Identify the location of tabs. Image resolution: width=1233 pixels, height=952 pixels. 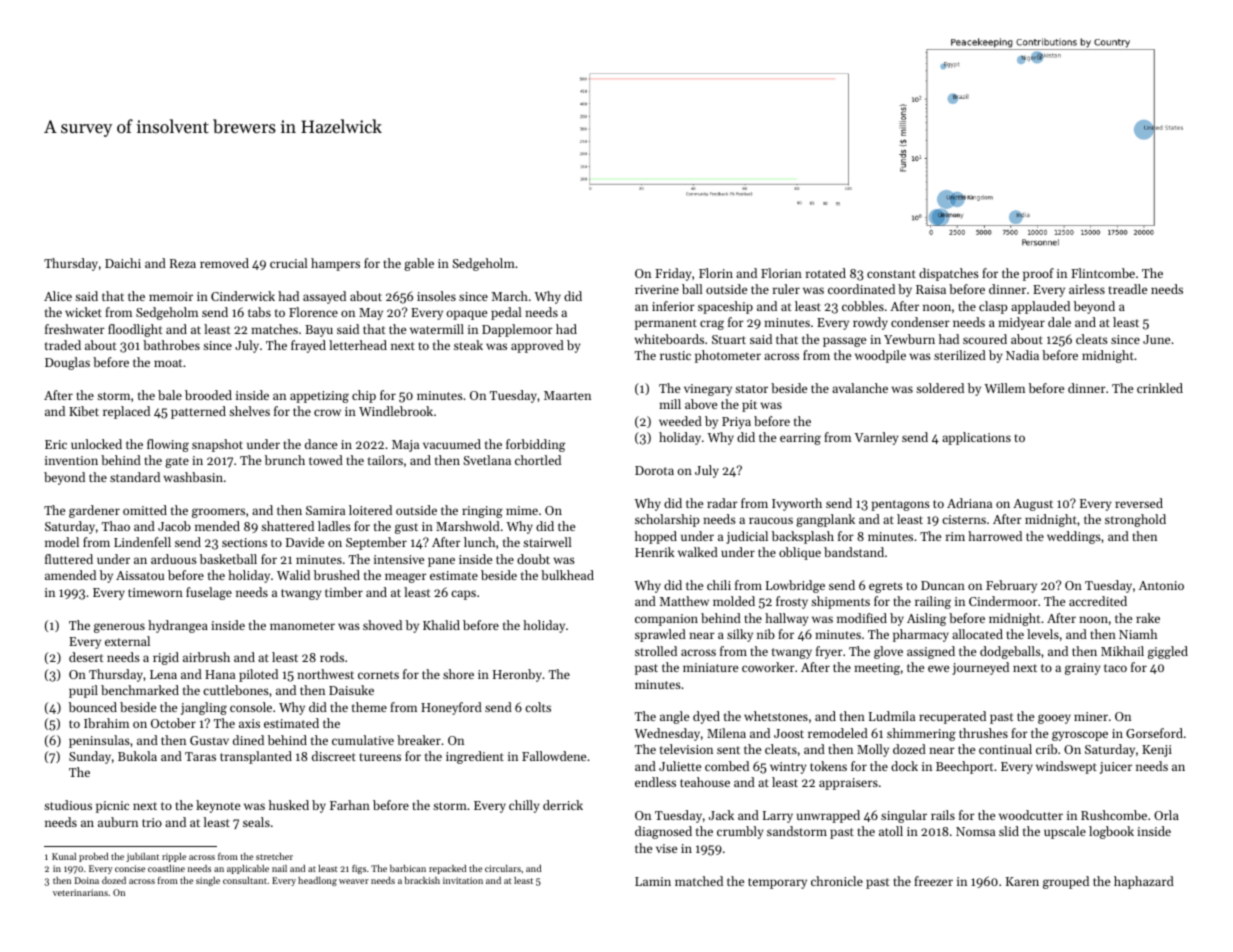
(259, 312).
